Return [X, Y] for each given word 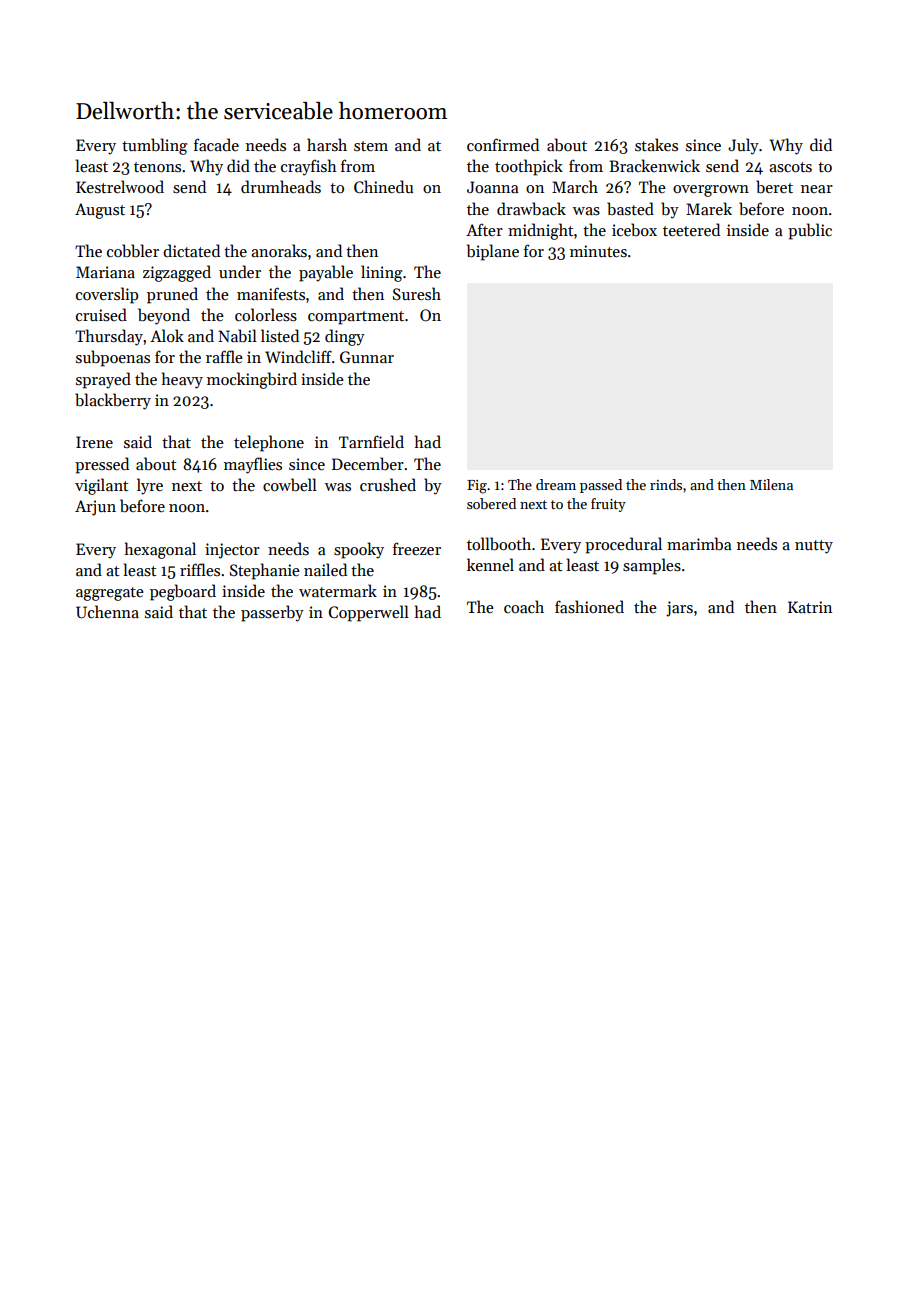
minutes [598, 251]
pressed [102, 465]
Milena [771, 484]
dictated [191, 250]
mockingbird [252, 380]
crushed [388, 485]
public [810, 231]
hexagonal [160, 550]
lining [381, 273]
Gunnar [367, 357]
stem [371, 146]
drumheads [281, 186]
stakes [656, 144]
